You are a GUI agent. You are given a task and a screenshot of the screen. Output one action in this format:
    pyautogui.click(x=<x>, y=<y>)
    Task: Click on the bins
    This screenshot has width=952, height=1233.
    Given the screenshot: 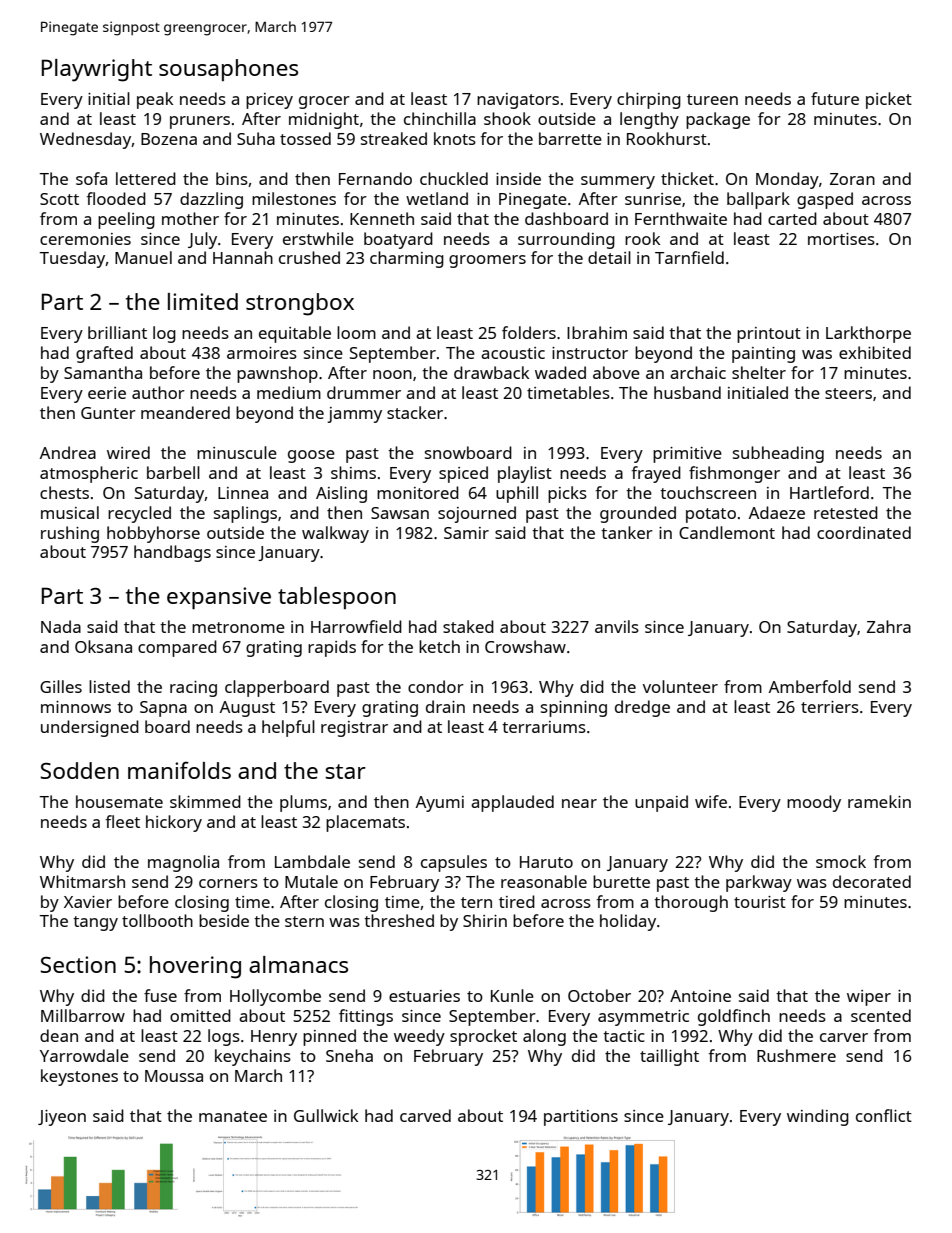 What is the action you would take?
    pyautogui.click(x=232, y=178)
